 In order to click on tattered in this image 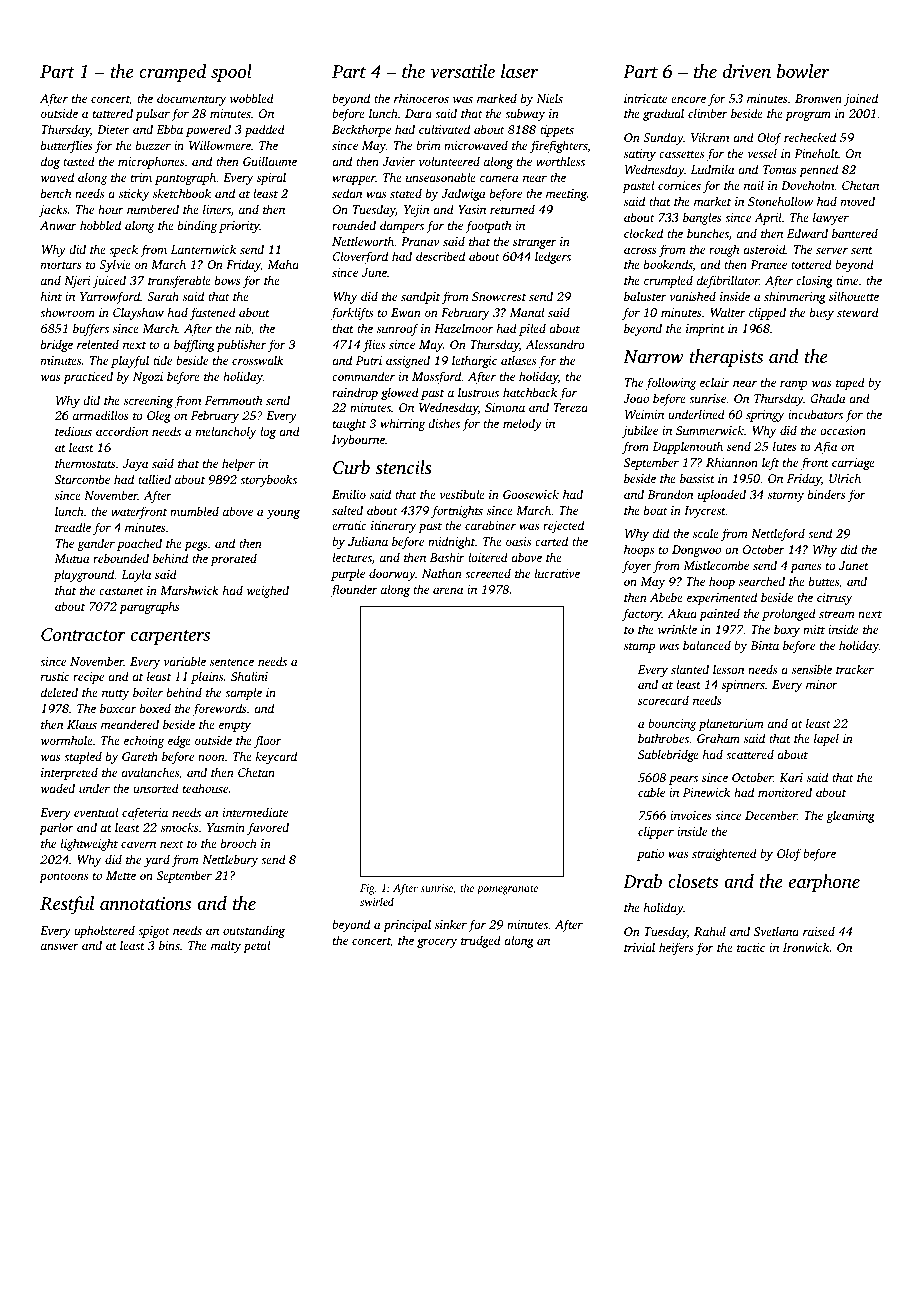, I will do `click(113, 113)`.
